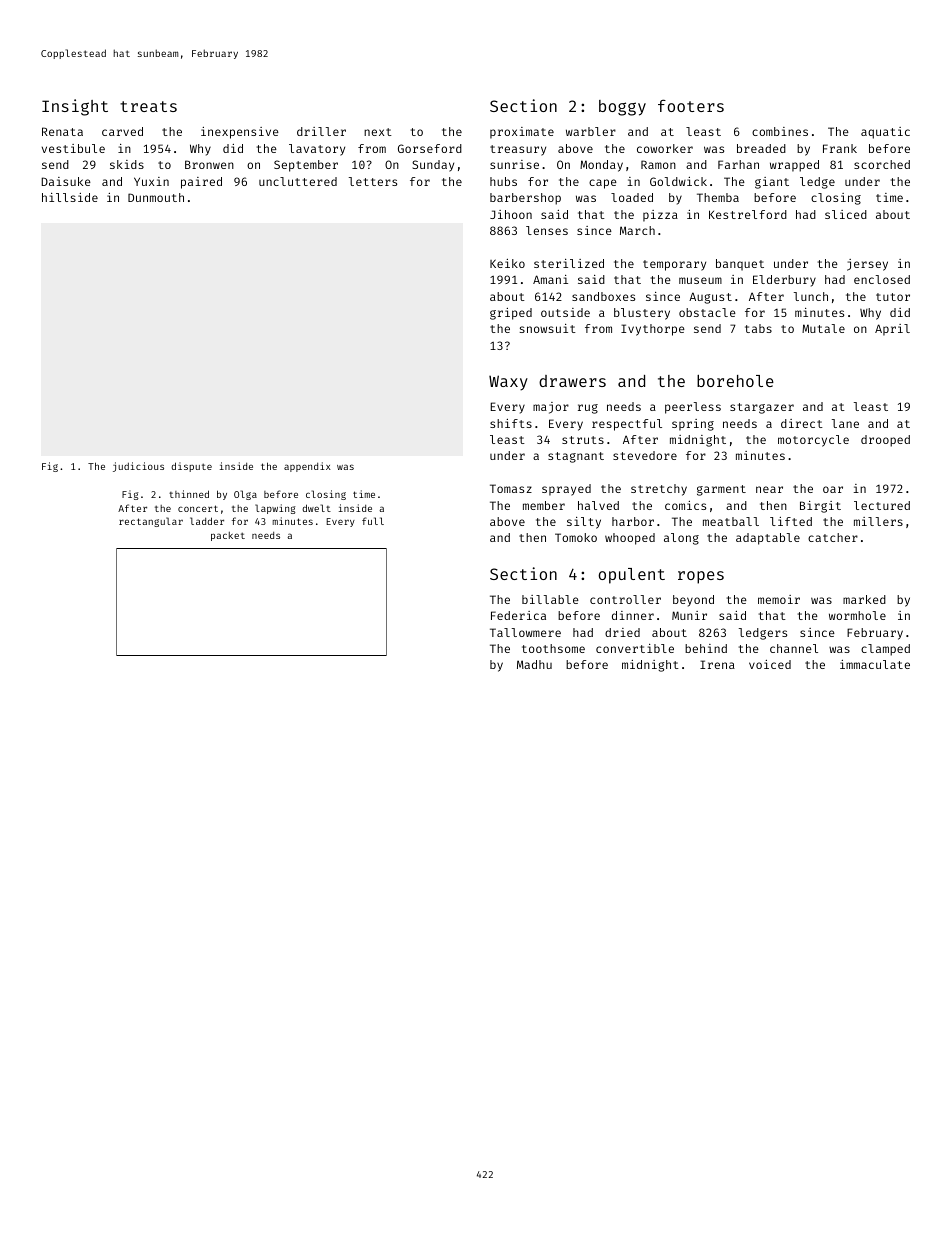 The image size is (952, 1233). What do you see at coordinates (534, 664) in the screenshot?
I see `Madhu` at bounding box center [534, 664].
